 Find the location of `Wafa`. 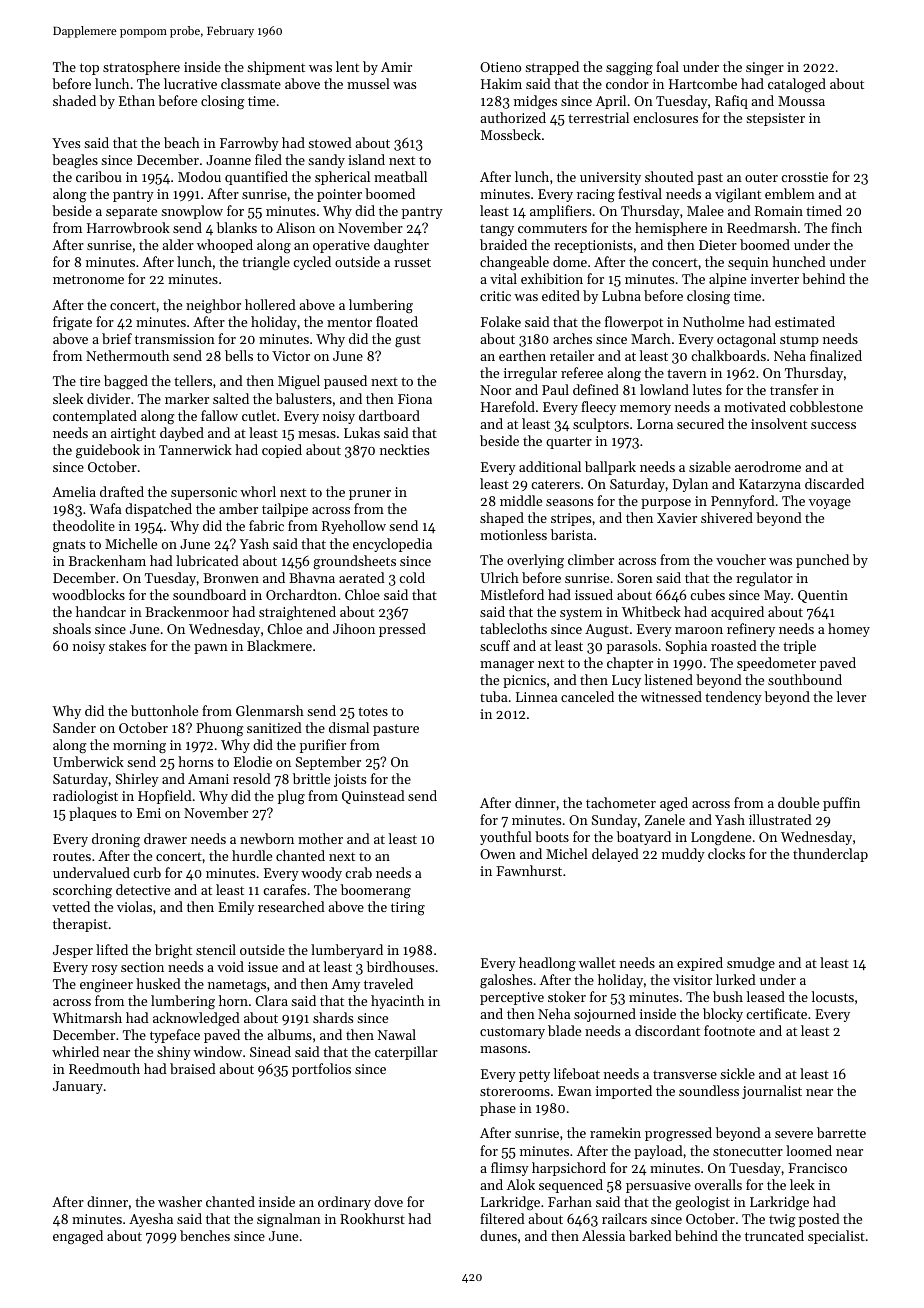

Wafa is located at coordinates (105, 508).
